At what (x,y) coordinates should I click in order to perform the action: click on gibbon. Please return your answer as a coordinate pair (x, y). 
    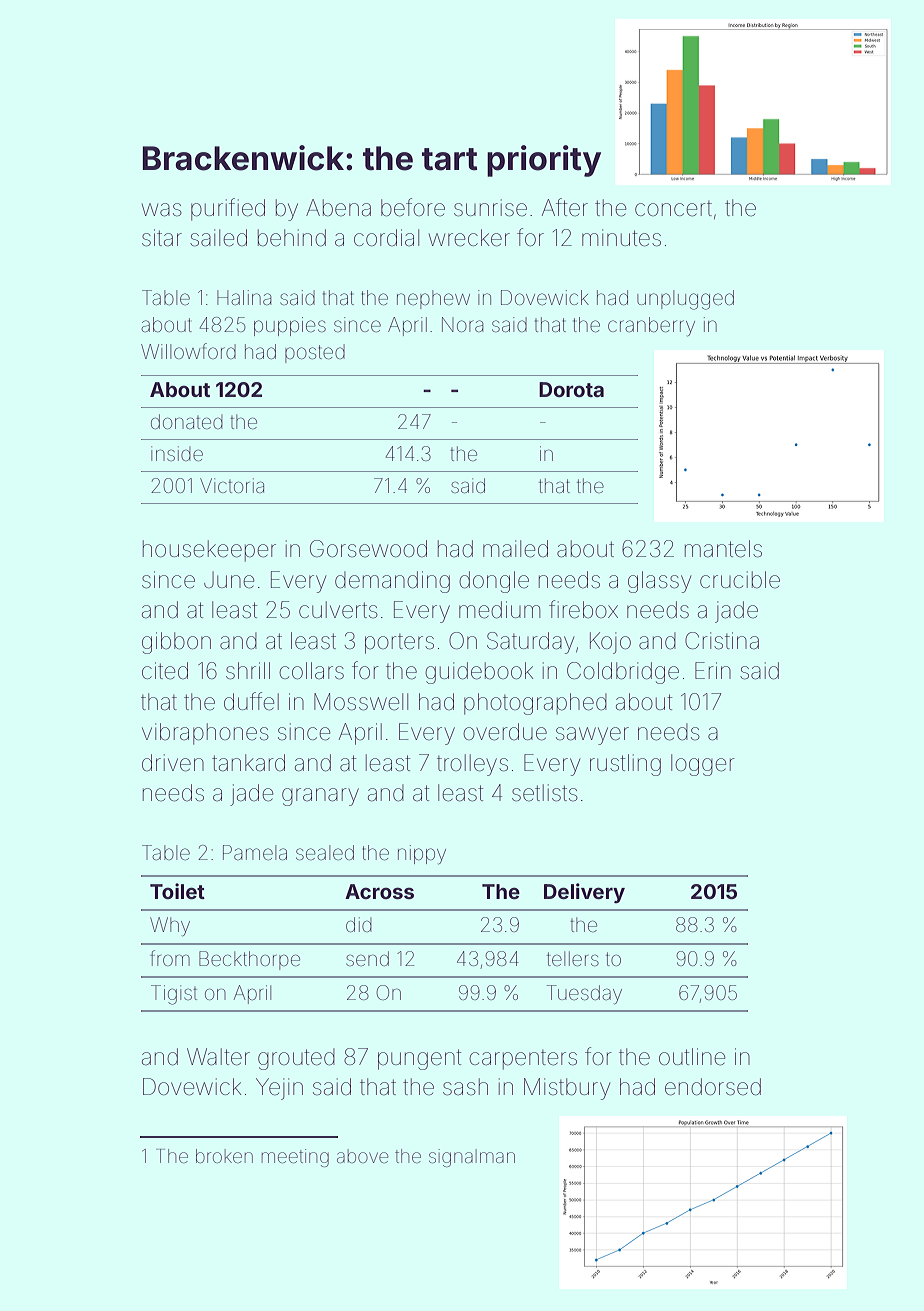
    Looking at the image, I should click on (176, 643).
